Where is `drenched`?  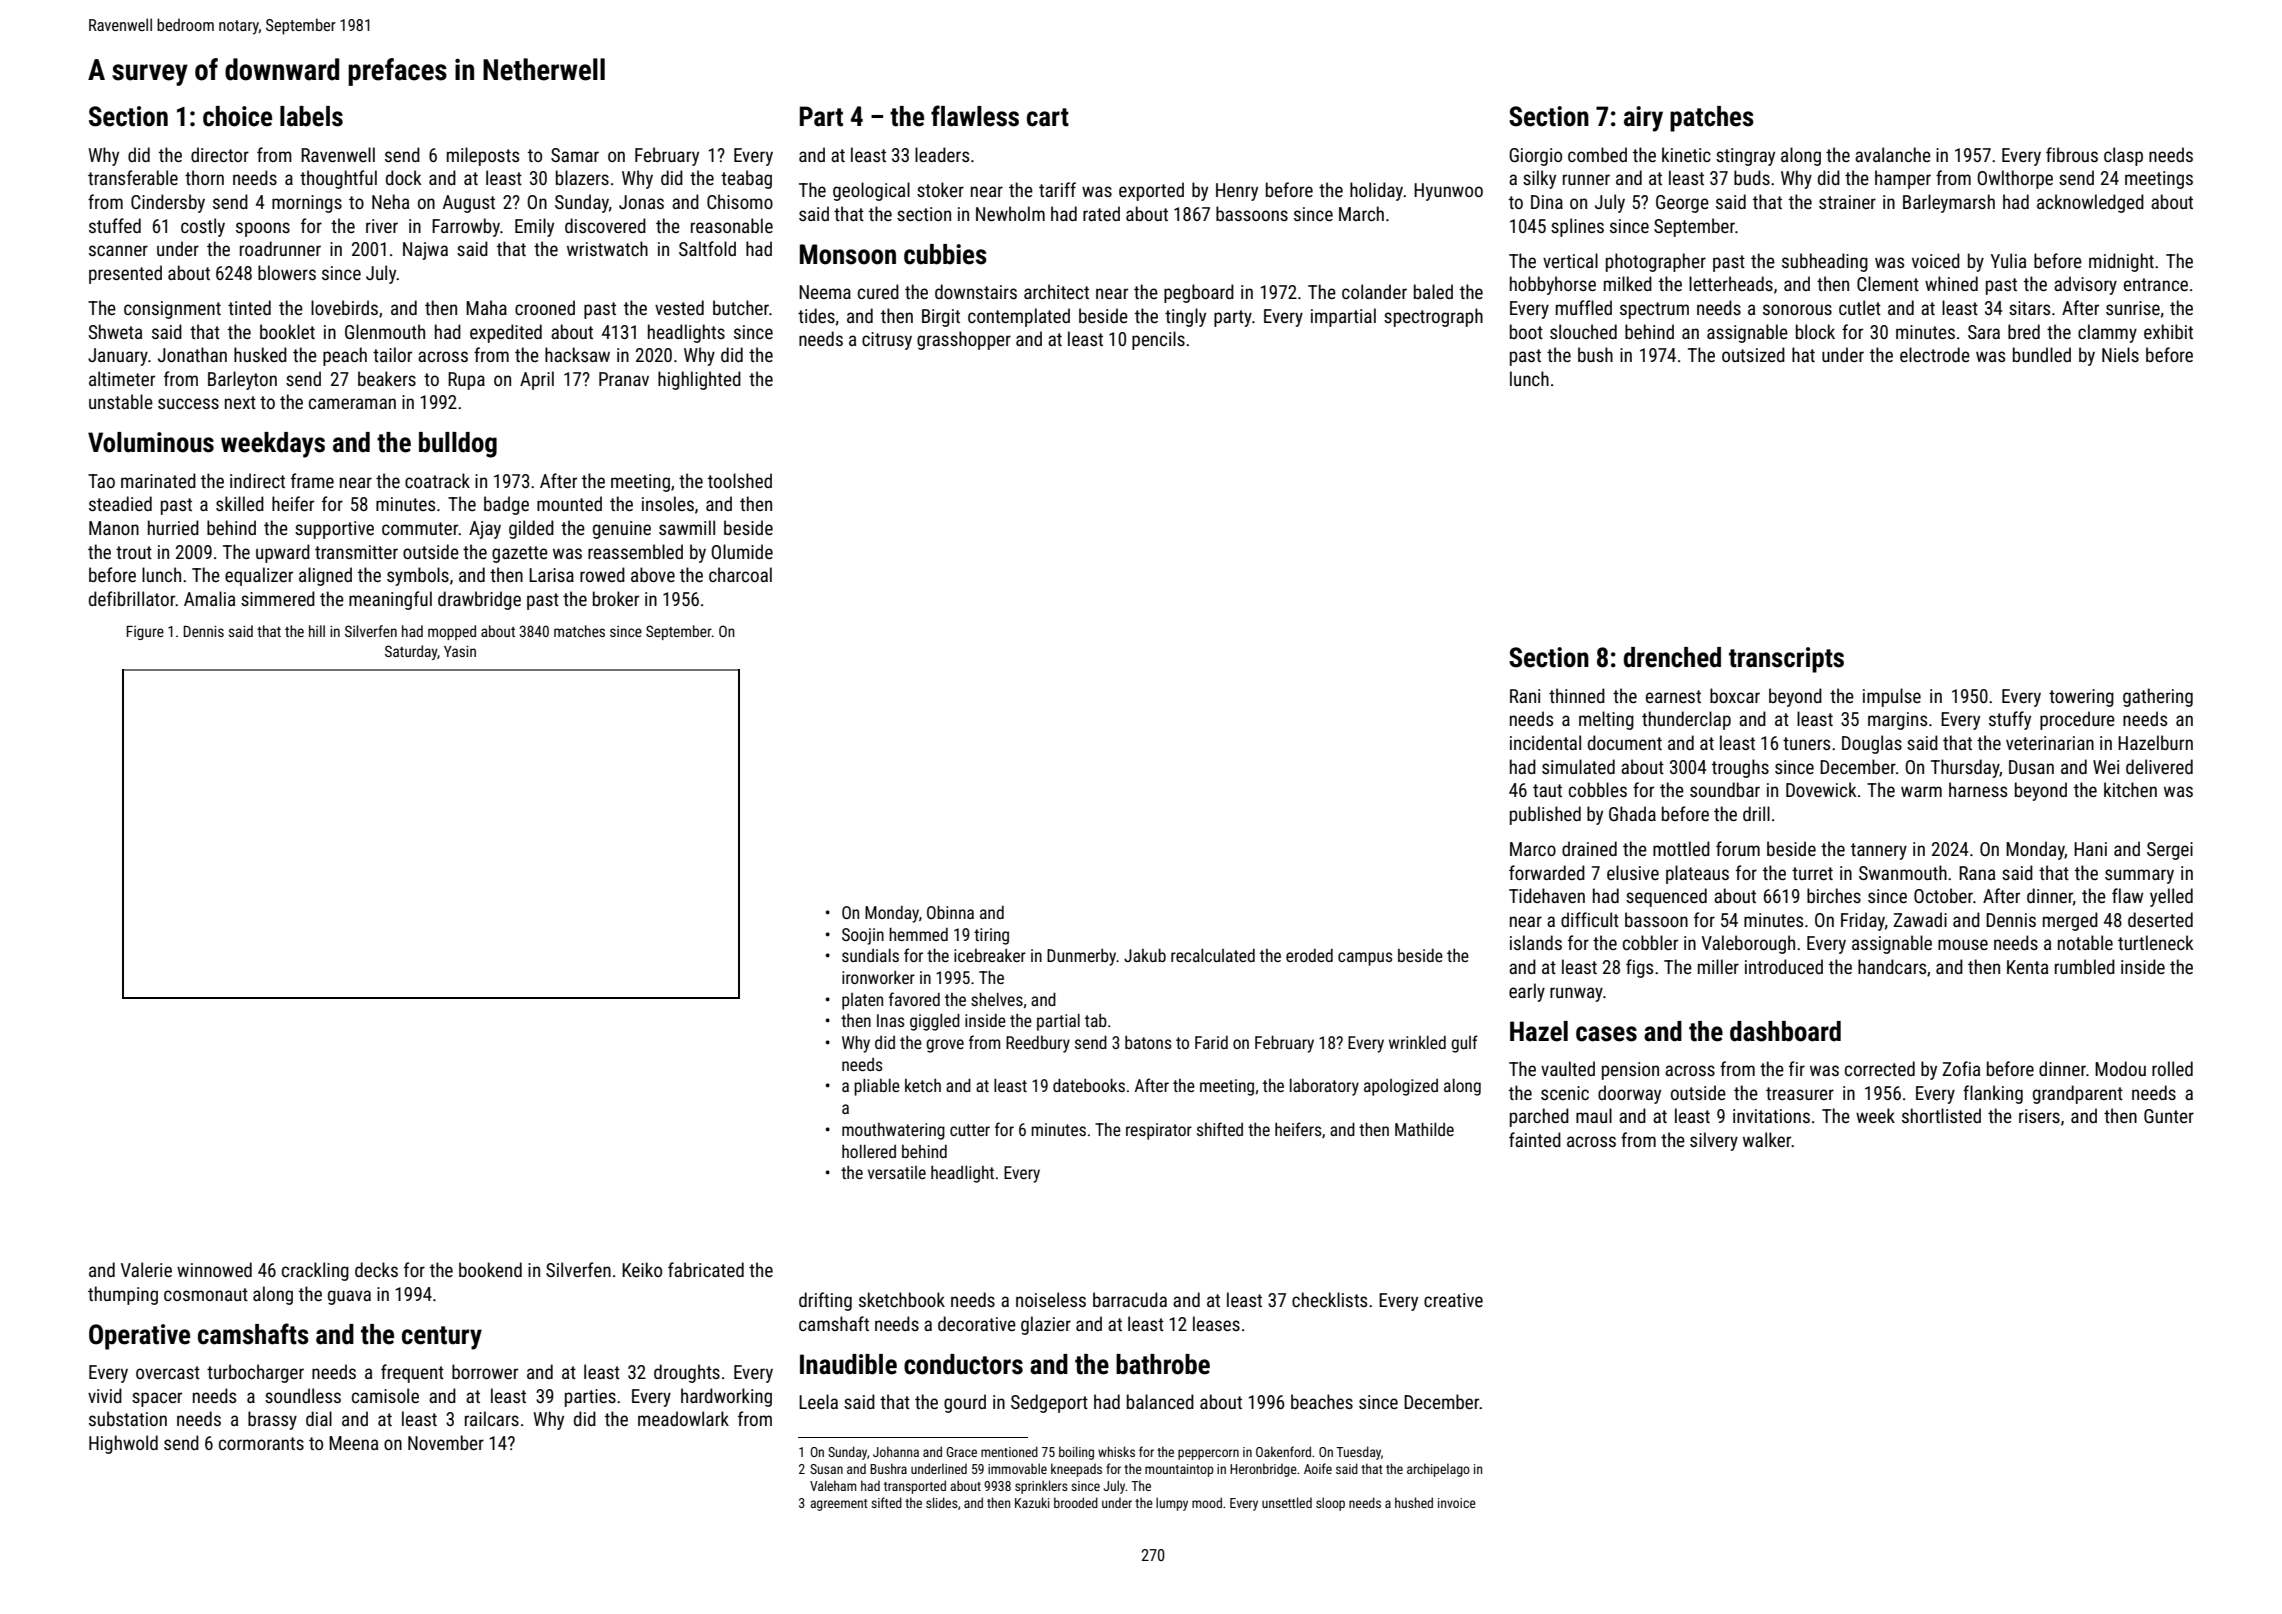 drenched is located at coordinates (1672, 657).
